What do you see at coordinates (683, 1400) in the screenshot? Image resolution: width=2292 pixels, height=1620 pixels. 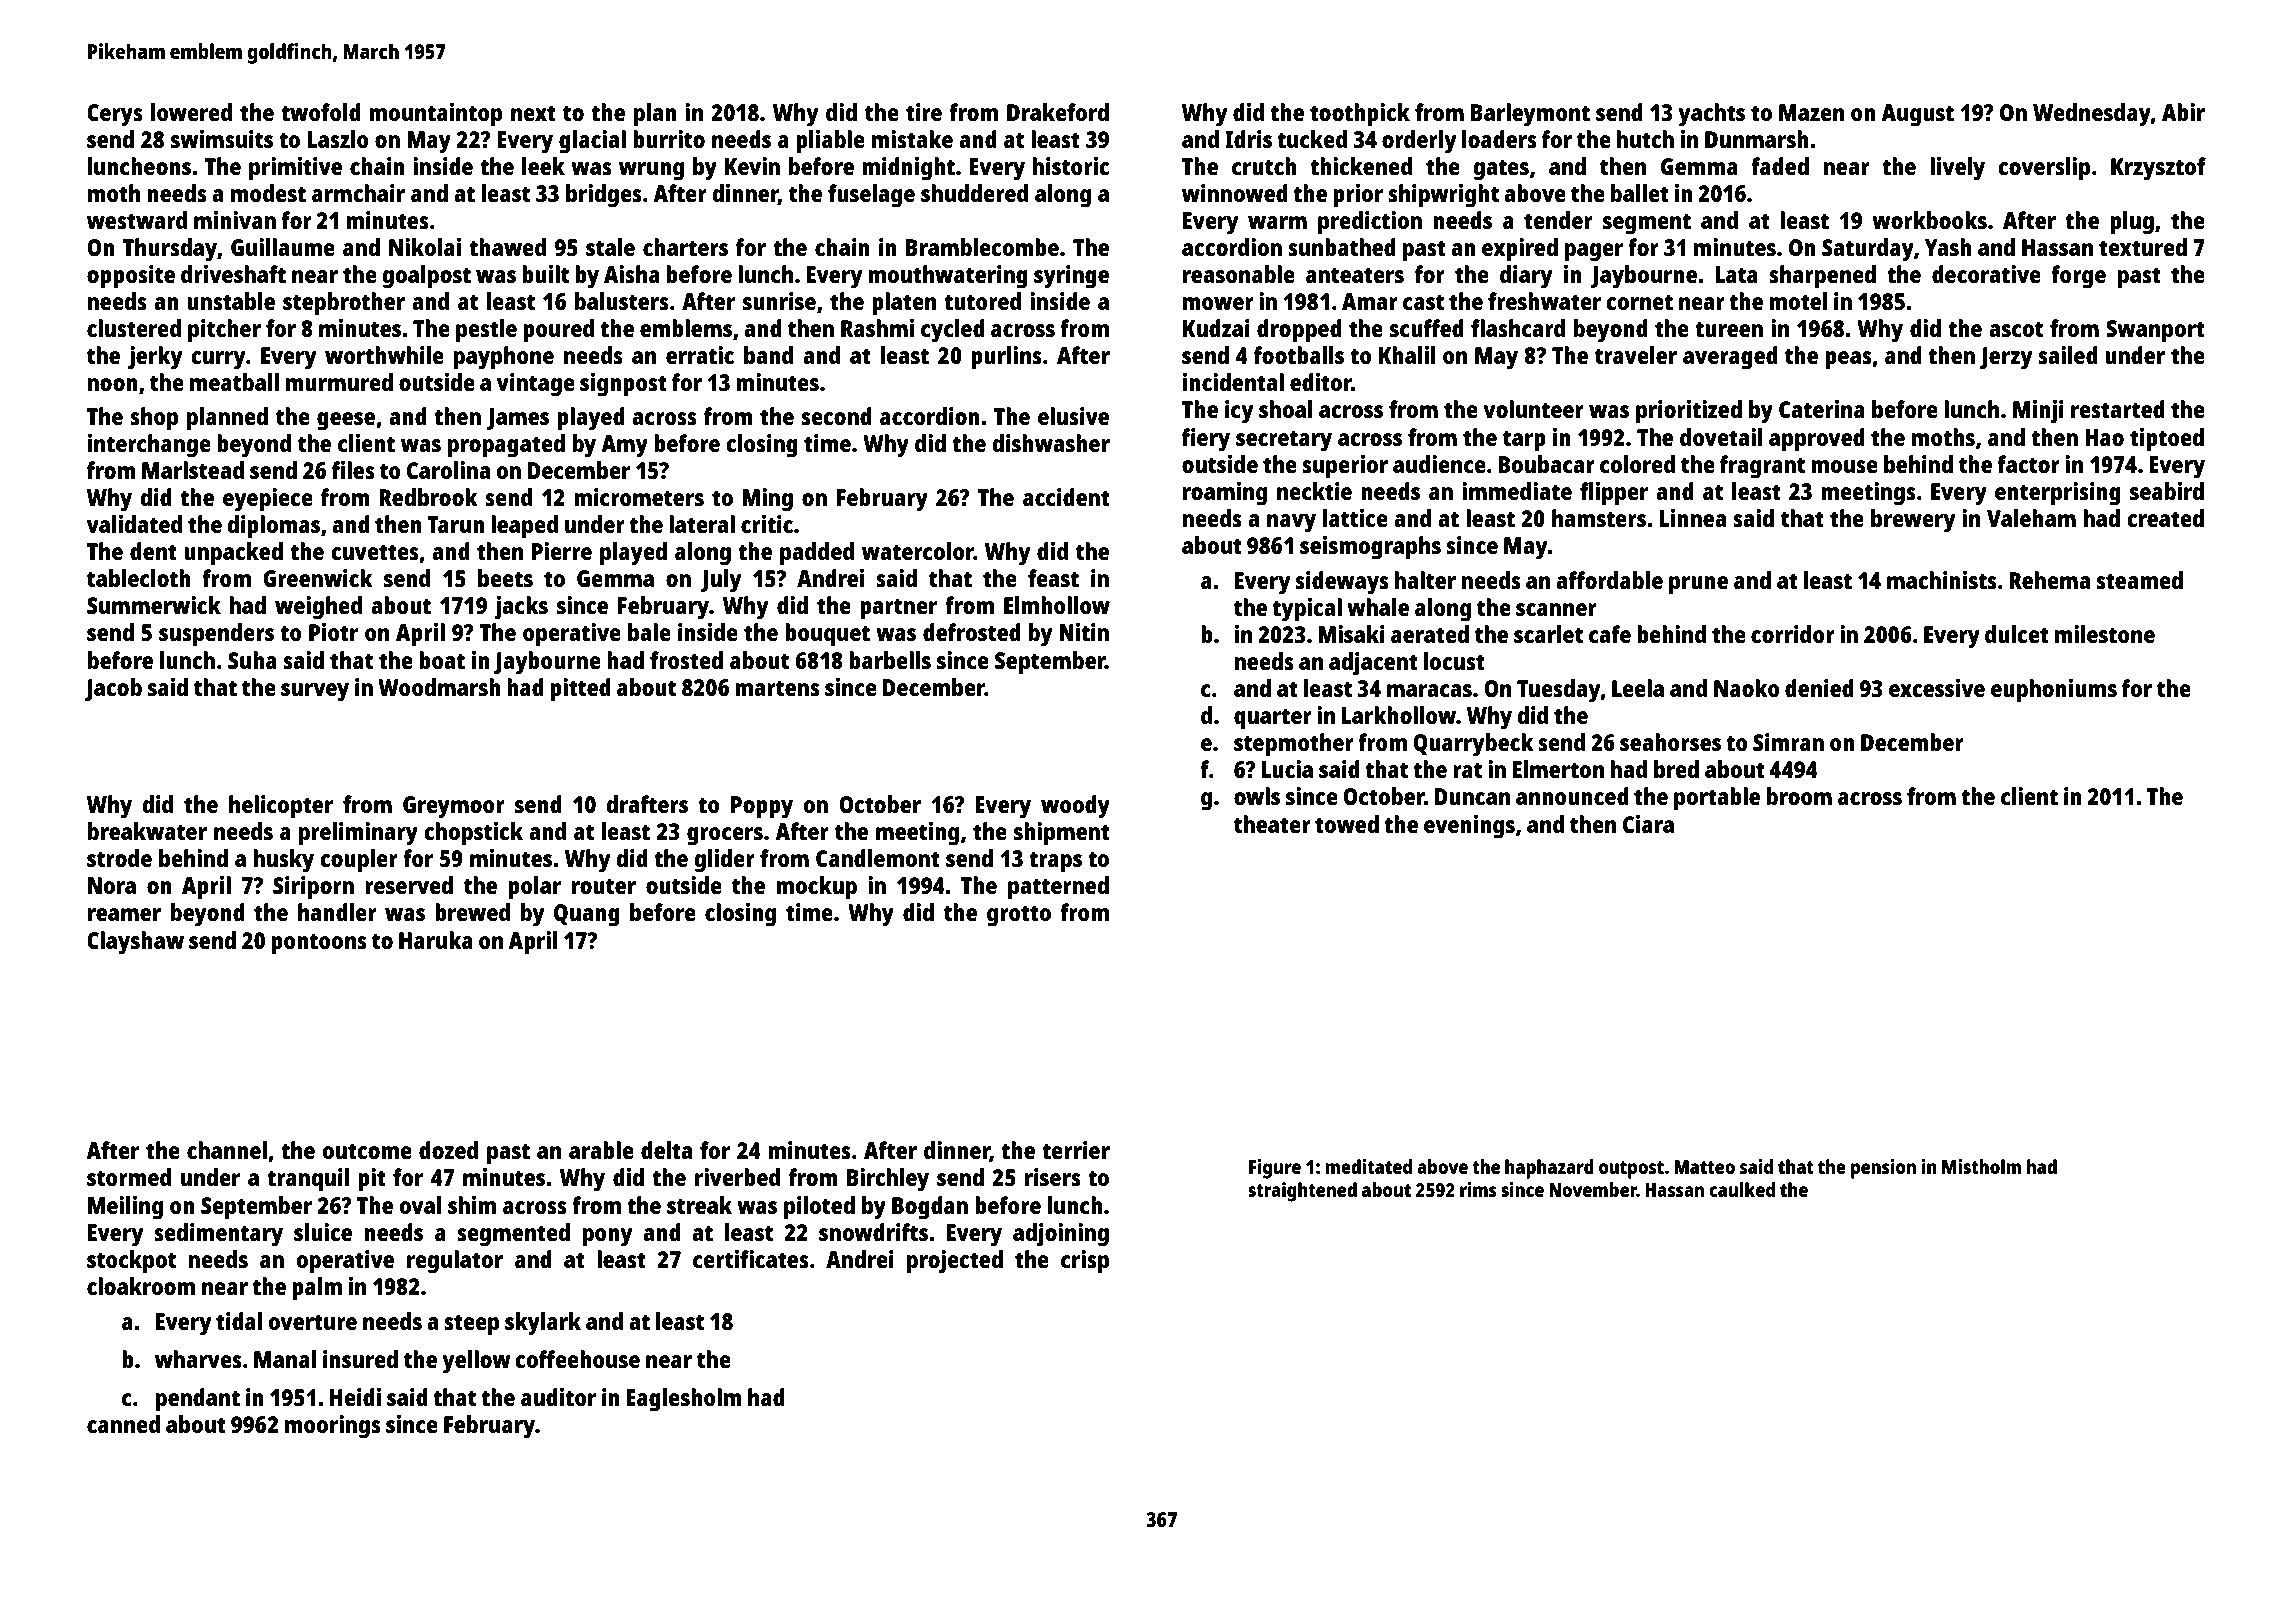 I see `Eaglesholm` at bounding box center [683, 1400].
